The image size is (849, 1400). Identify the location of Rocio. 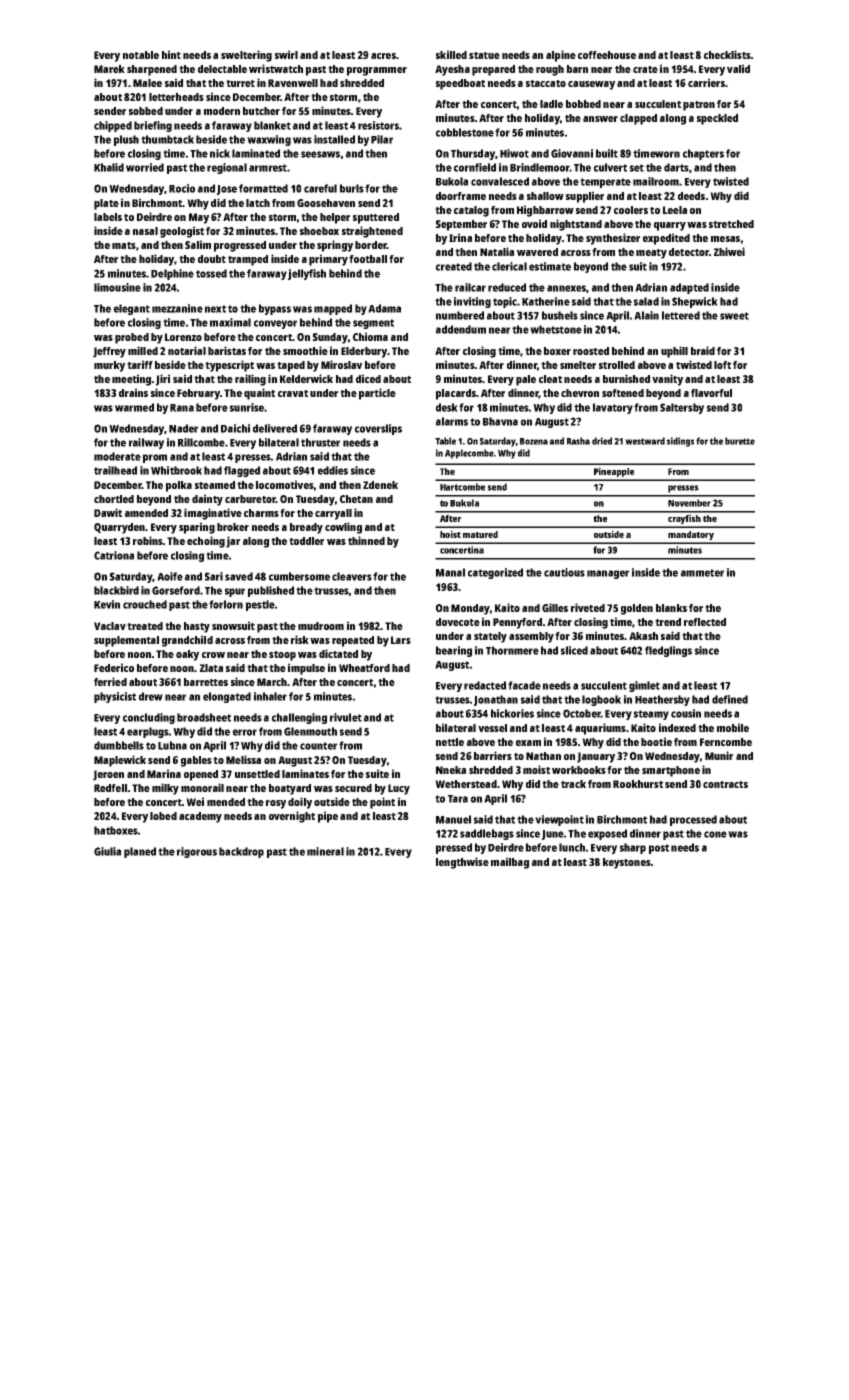
(182, 188).
